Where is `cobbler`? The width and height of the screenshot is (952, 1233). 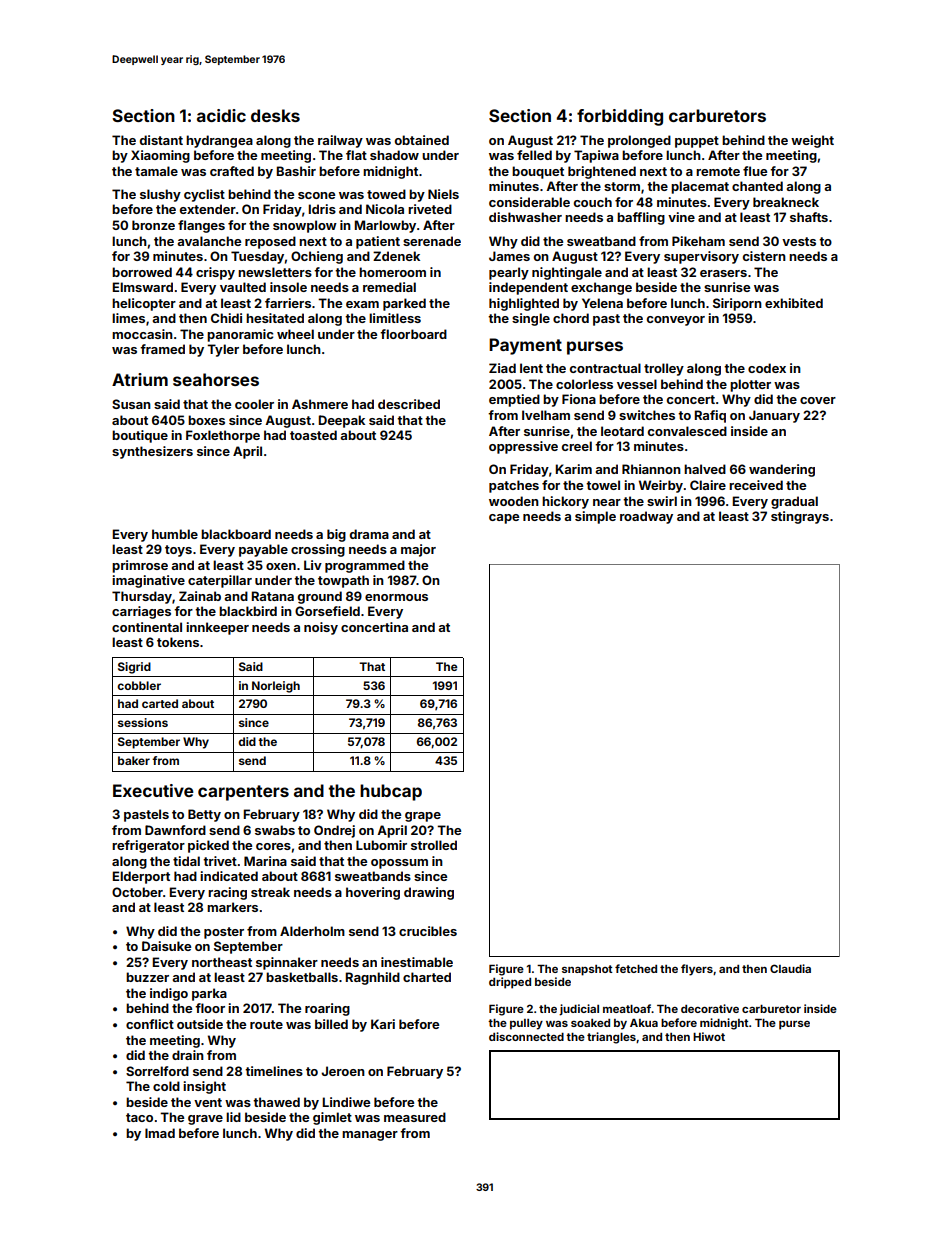 cobbler is located at coordinates (139, 685).
